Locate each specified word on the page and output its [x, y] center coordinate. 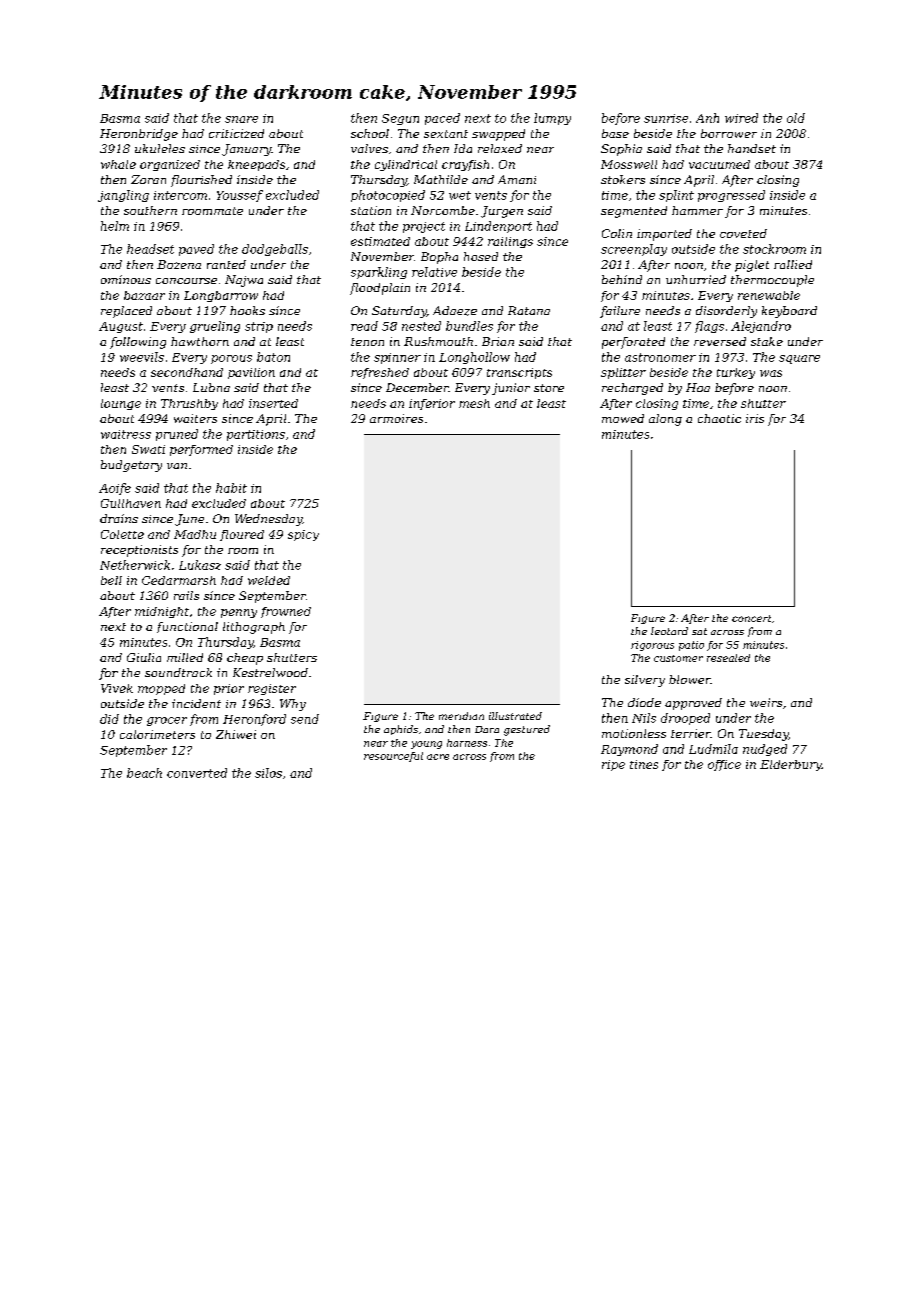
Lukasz [200, 565]
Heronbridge [139, 135]
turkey [736, 373]
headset [150, 249]
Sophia [621, 150]
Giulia [144, 657]
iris [755, 418]
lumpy [552, 119]
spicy [303, 535]
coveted [743, 233]
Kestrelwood [270, 672]
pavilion [251, 373]
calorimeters [157, 734]
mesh [474, 403]
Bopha [439, 258]
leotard [669, 631]
